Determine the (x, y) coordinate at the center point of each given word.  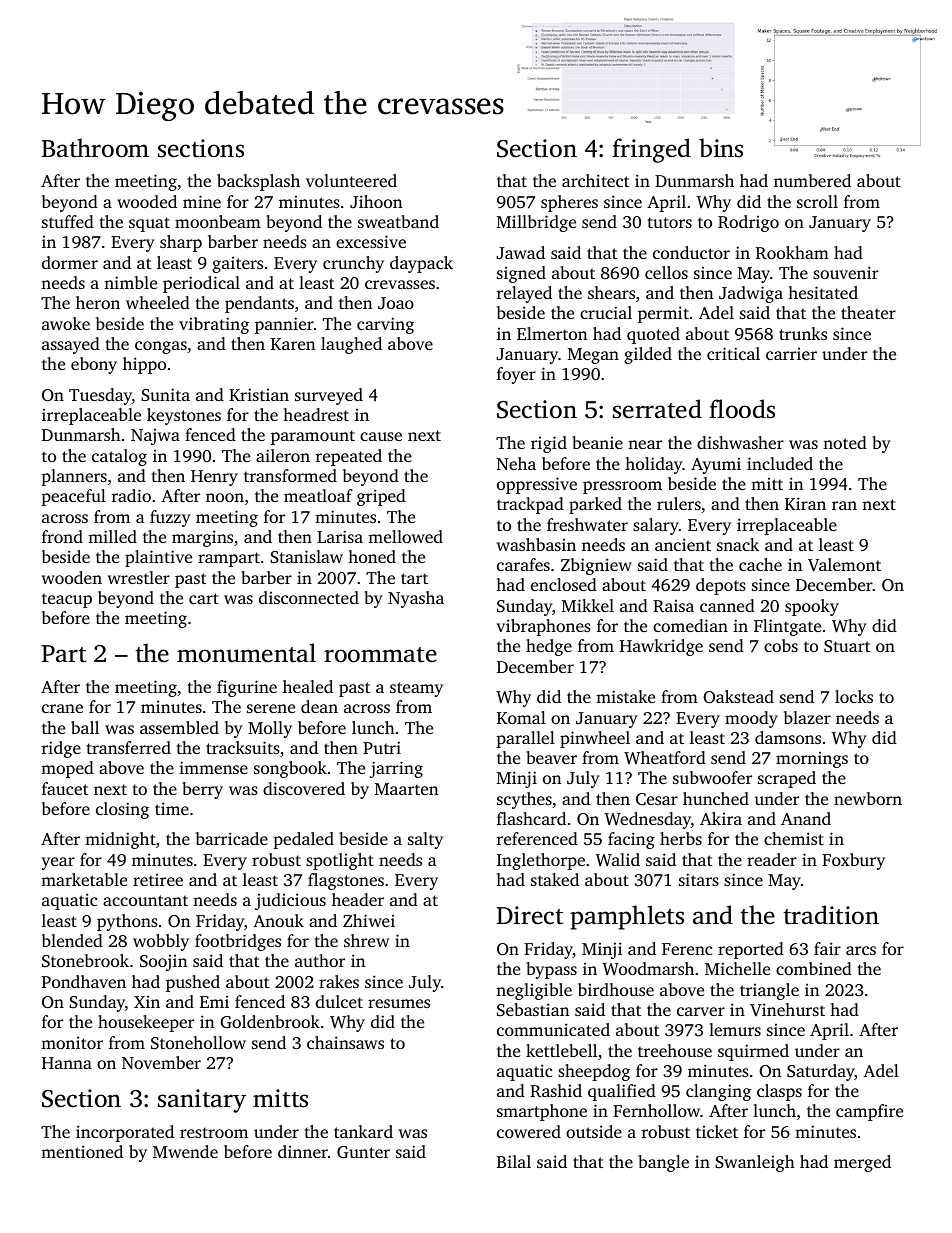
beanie (597, 442)
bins (721, 148)
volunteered (351, 180)
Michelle (737, 968)
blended (72, 940)
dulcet (339, 1001)
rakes (339, 981)
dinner (303, 1151)
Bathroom (95, 148)
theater (868, 312)
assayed (71, 345)
